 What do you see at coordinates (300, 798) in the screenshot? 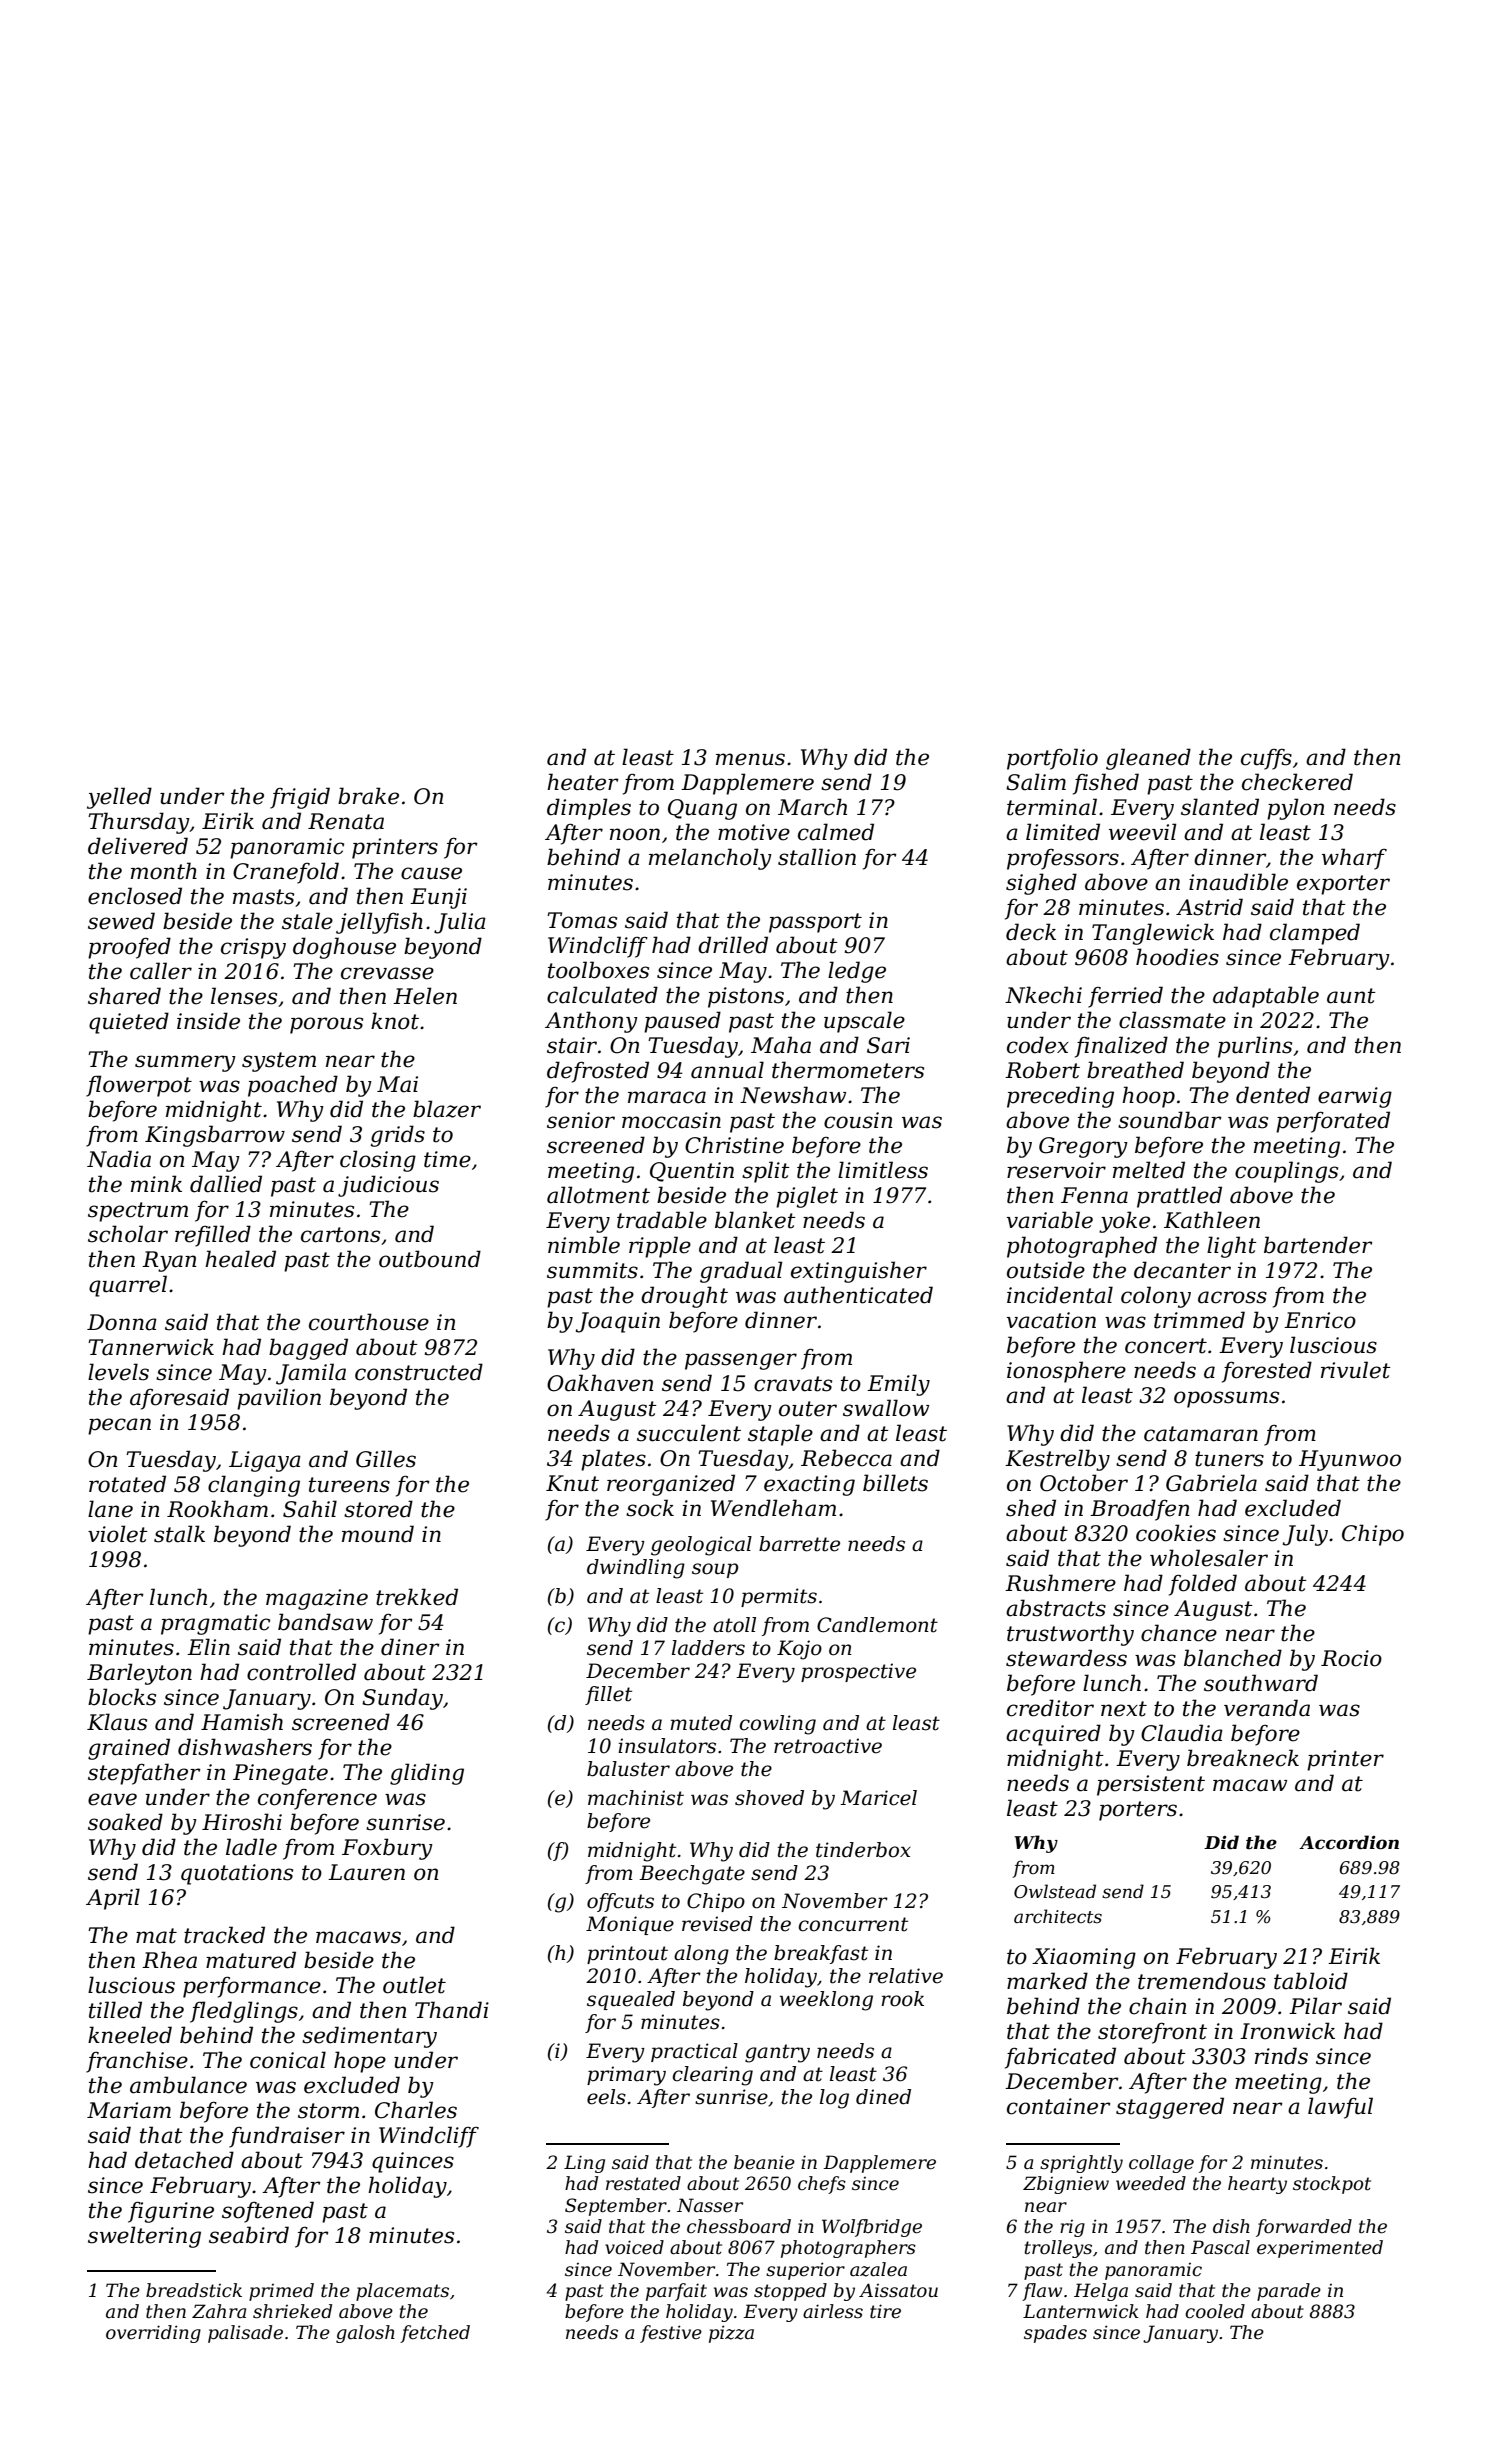
I see `frigid` at bounding box center [300, 798].
